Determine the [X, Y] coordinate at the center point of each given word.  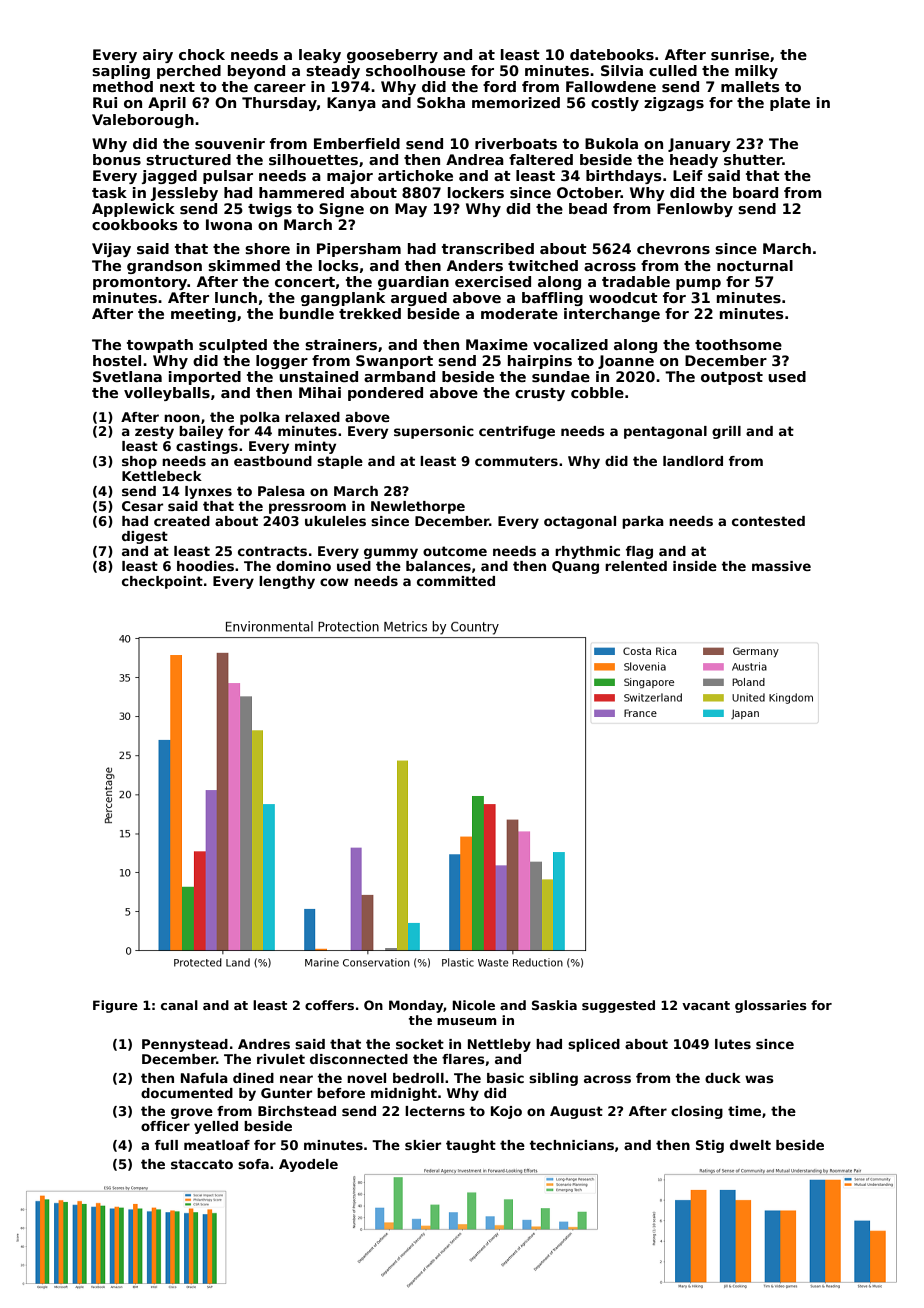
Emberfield [357, 143]
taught [471, 1146]
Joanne [626, 362]
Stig [710, 1146]
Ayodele [308, 1165]
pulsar [228, 177]
